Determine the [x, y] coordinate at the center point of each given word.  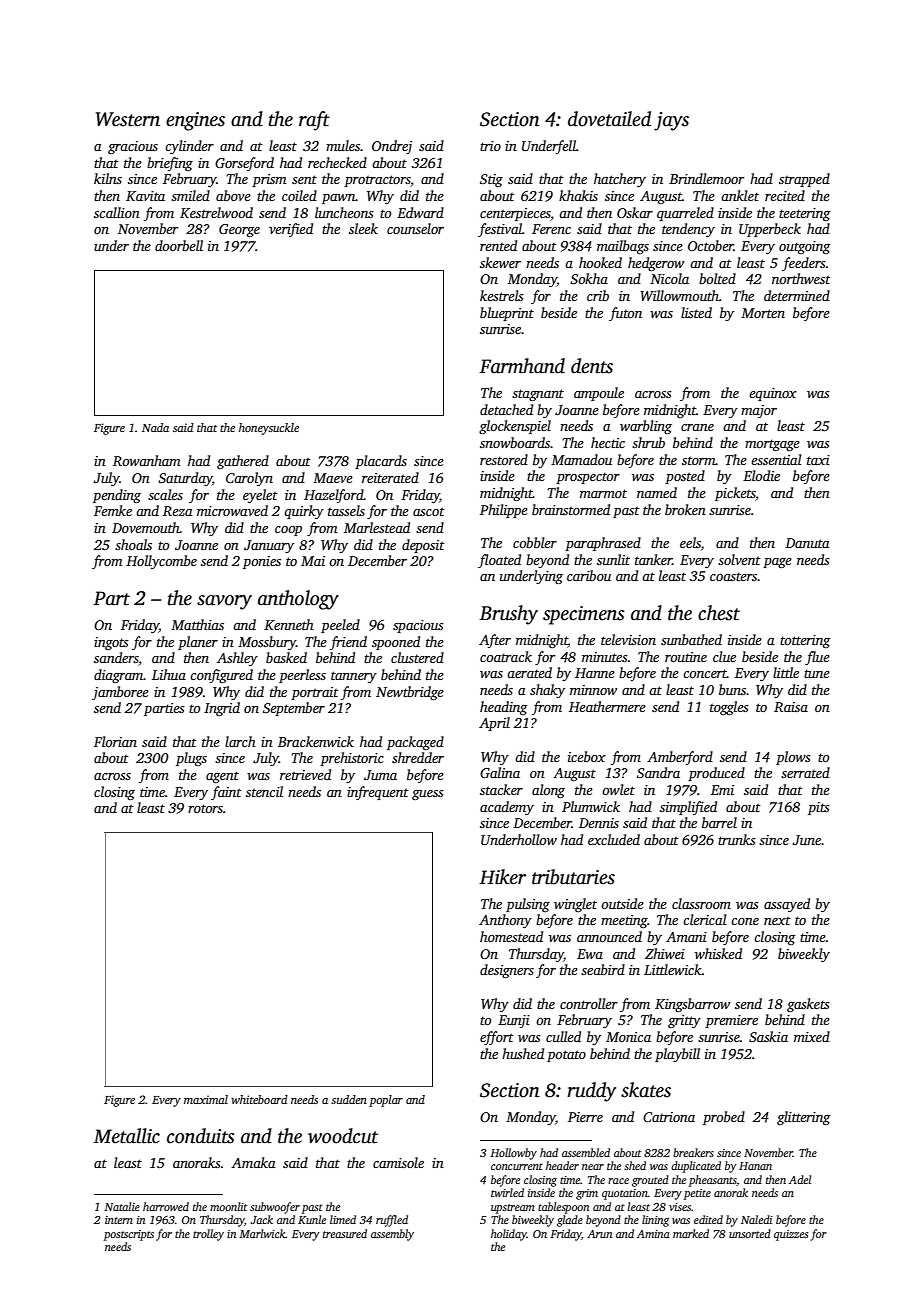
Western [128, 119]
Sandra [658, 772]
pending [117, 496]
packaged [415, 743]
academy [507, 808]
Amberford [680, 758]
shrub [648, 442]
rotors [205, 808]
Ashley [237, 659]
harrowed [166, 1206]
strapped [804, 180]
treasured [345, 1233]
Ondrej [392, 147]
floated [499, 561]
